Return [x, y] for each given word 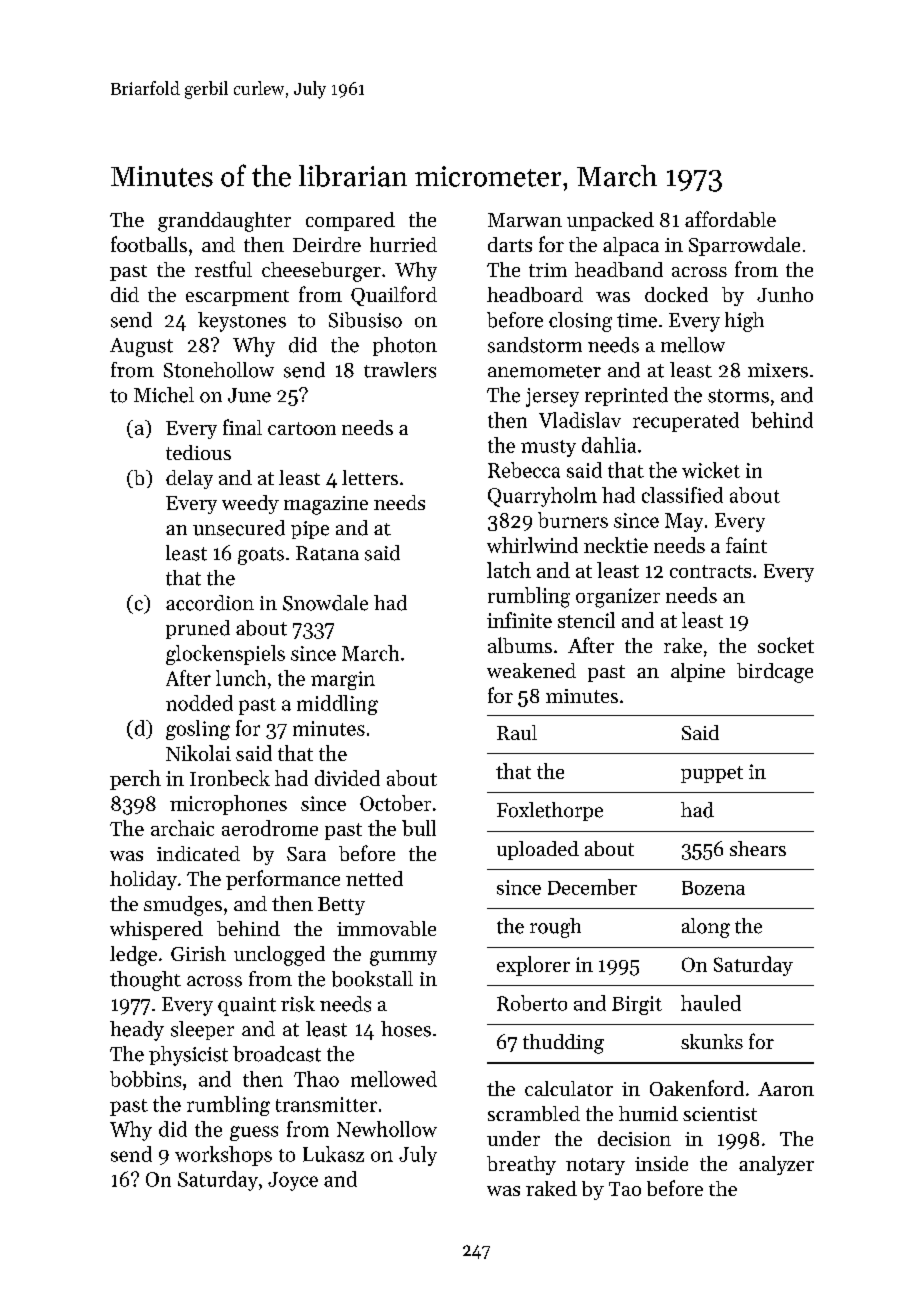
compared [350, 221]
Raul [517, 732]
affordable [730, 219]
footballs [149, 244]
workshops [223, 1156]
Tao [625, 1189]
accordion [210, 603]
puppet [712, 774]
